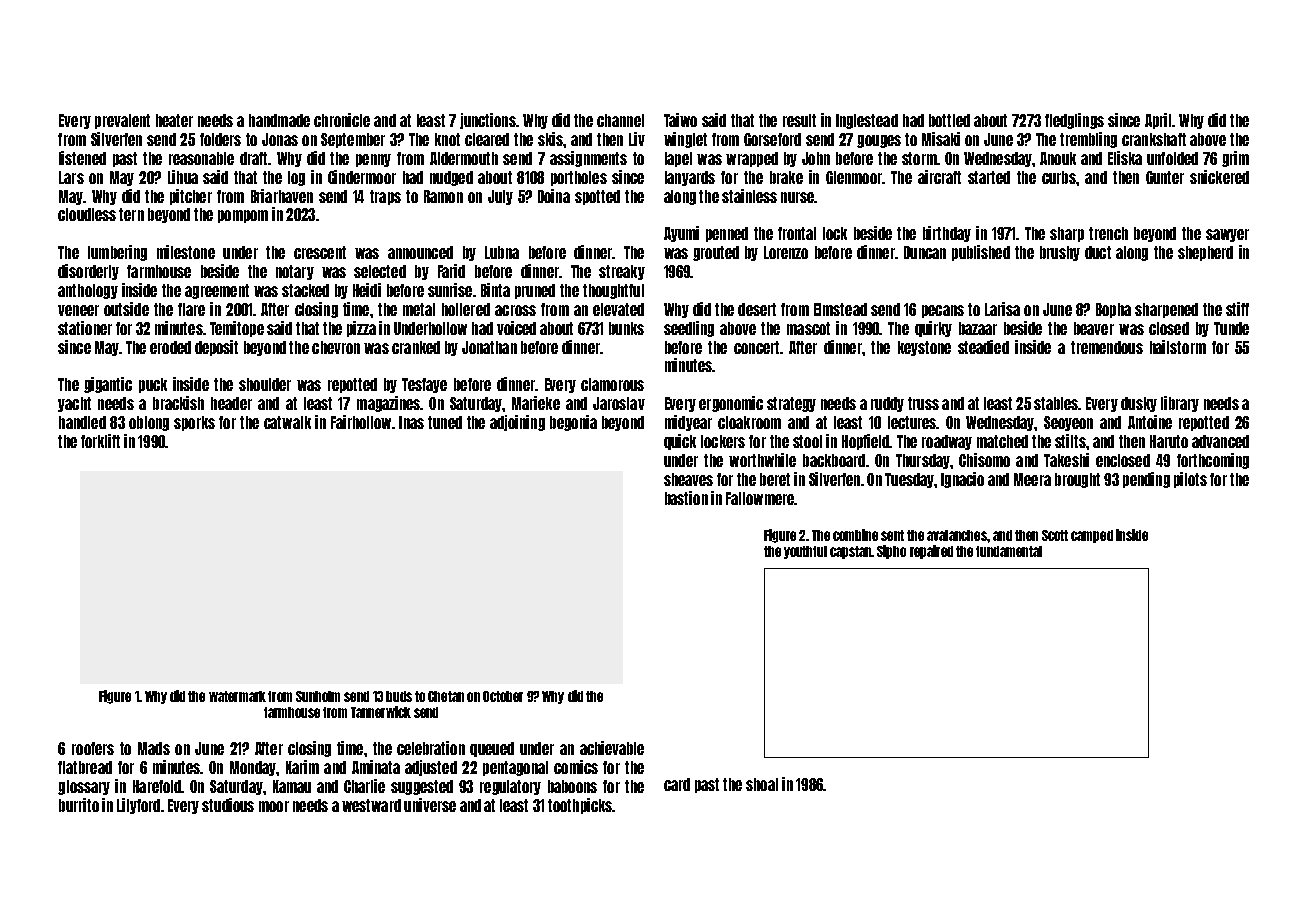 Image resolution: width=1308 pixels, height=924 pixels. Describe the element at coordinates (517, 423) in the screenshot. I see `adjoining` at that location.
